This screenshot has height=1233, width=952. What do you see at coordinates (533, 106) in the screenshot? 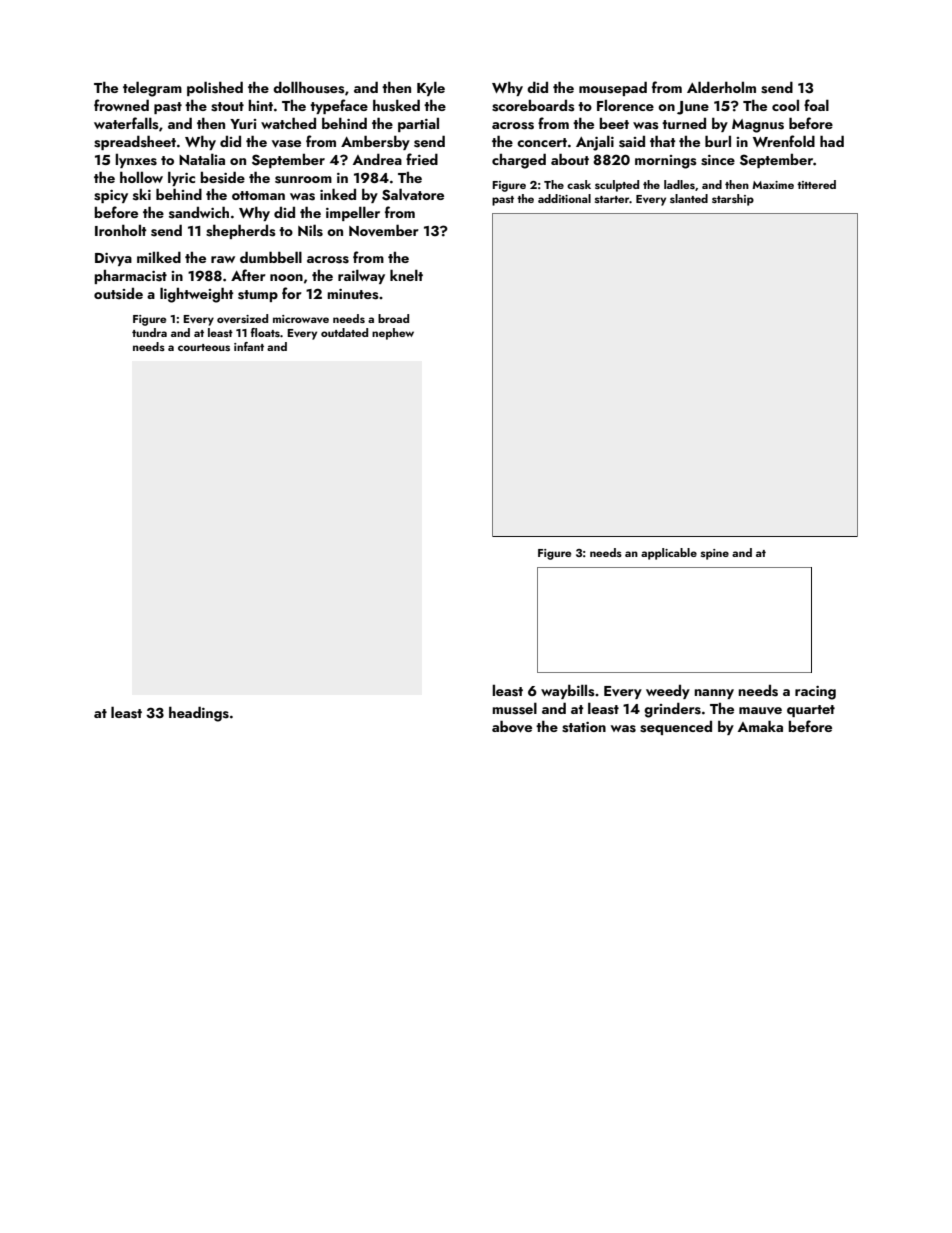
I see `scoreboards` at bounding box center [533, 106].
